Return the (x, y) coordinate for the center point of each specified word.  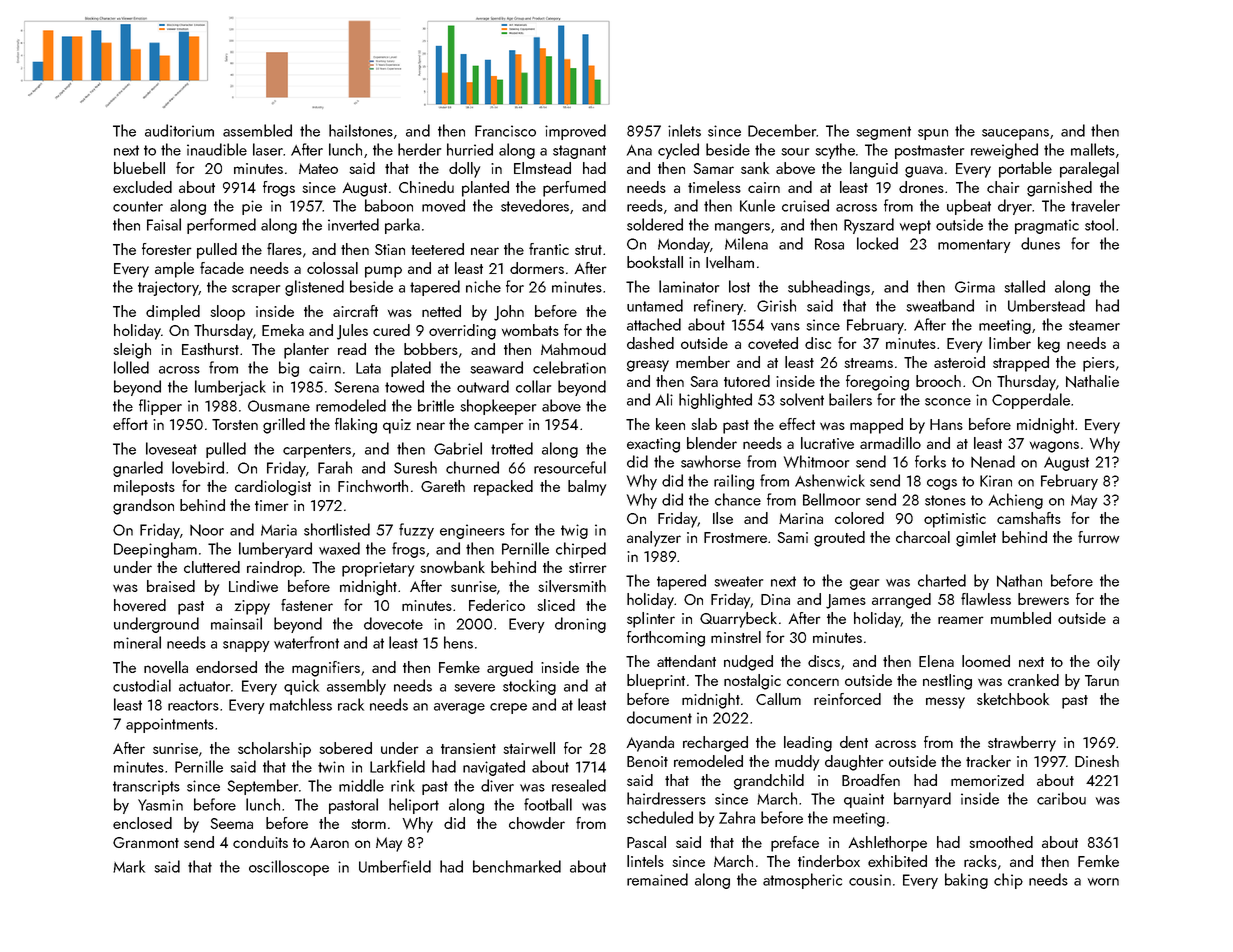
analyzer (654, 539)
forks (930, 461)
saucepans (1015, 134)
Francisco (505, 131)
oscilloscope (289, 868)
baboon (389, 205)
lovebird (198, 467)
